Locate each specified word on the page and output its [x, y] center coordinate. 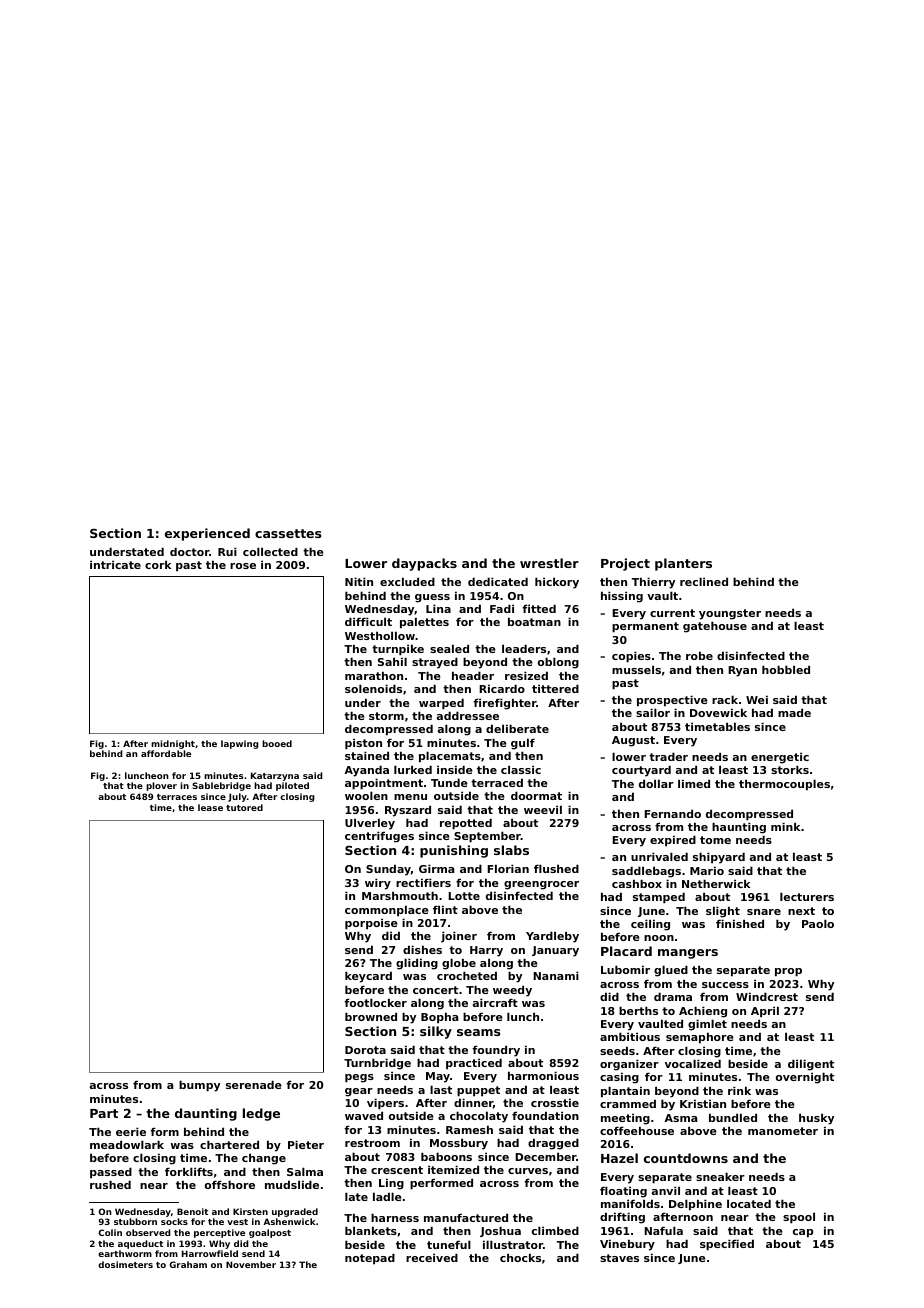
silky [436, 1032]
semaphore [700, 1038]
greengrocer [541, 885]
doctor [189, 551]
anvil [666, 1190]
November [251, 1264]
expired [673, 841]
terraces [177, 797]
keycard [368, 977]
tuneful [449, 1244]
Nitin [359, 581]
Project [625, 564]
